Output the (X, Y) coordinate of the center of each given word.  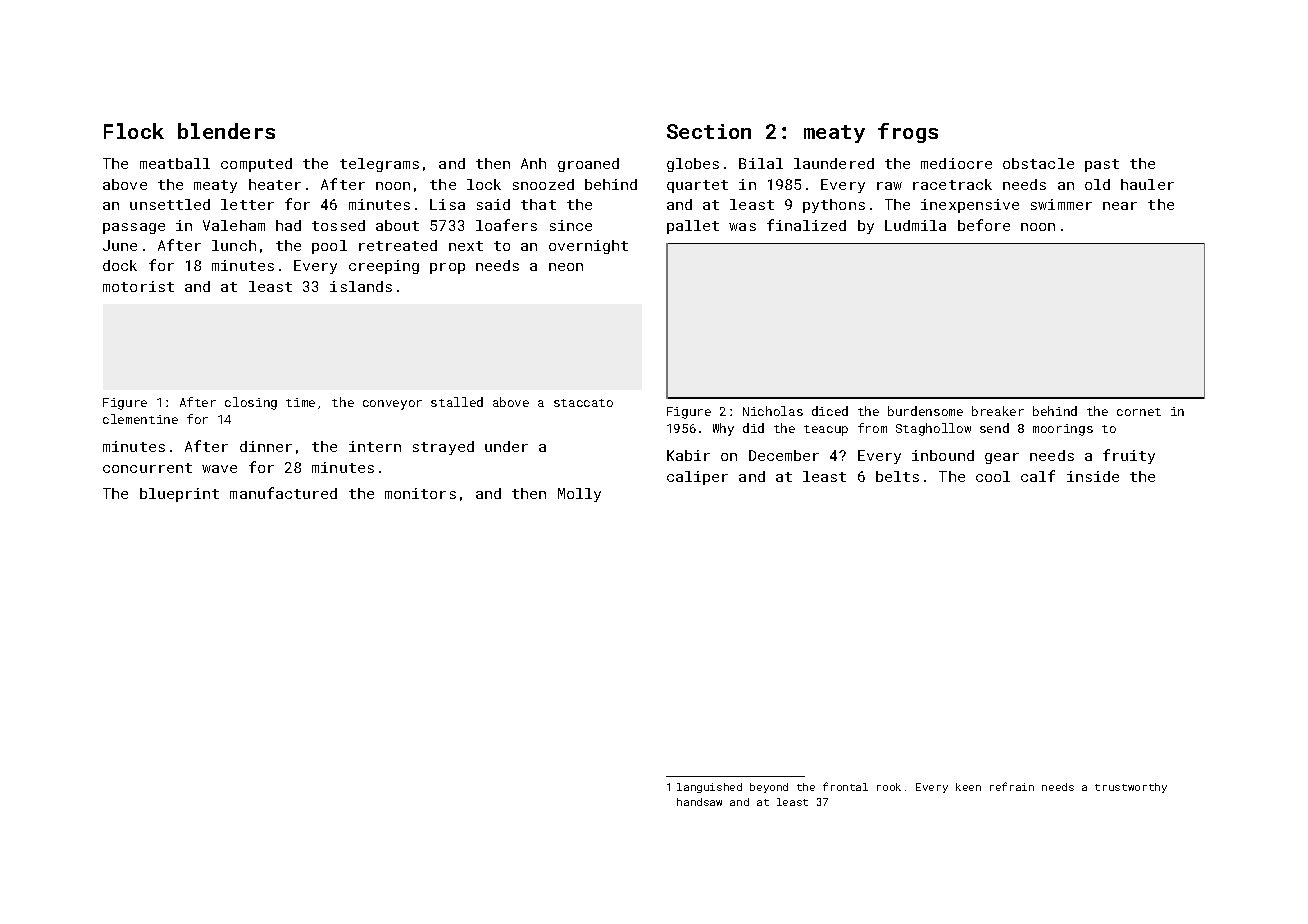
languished (709, 788)
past (1102, 165)
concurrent (147, 468)
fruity (1129, 456)
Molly (579, 495)
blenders (226, 131)
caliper (697, 478)
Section (709, 131)
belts (897, 476)
